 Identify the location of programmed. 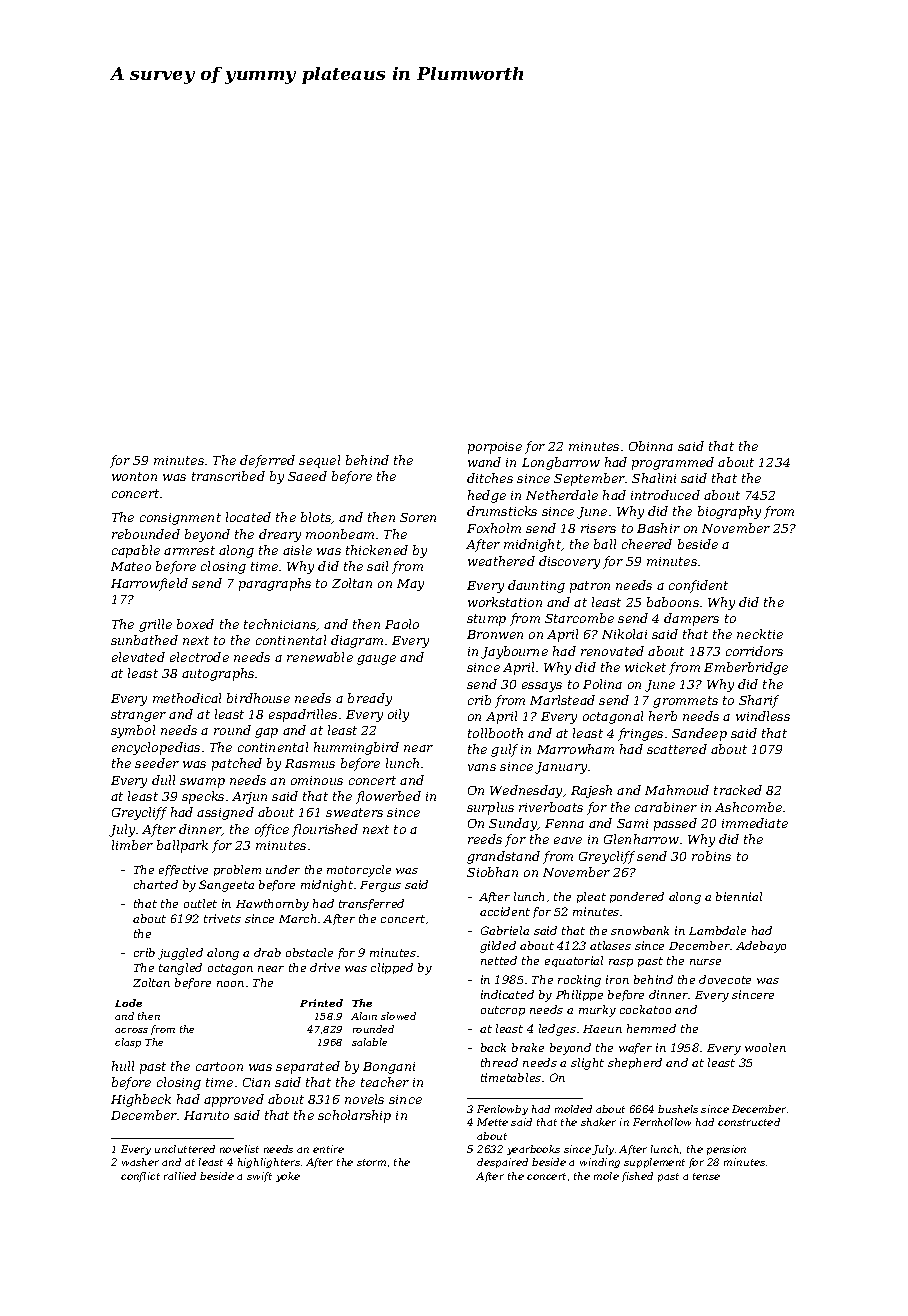
(673, 463).
